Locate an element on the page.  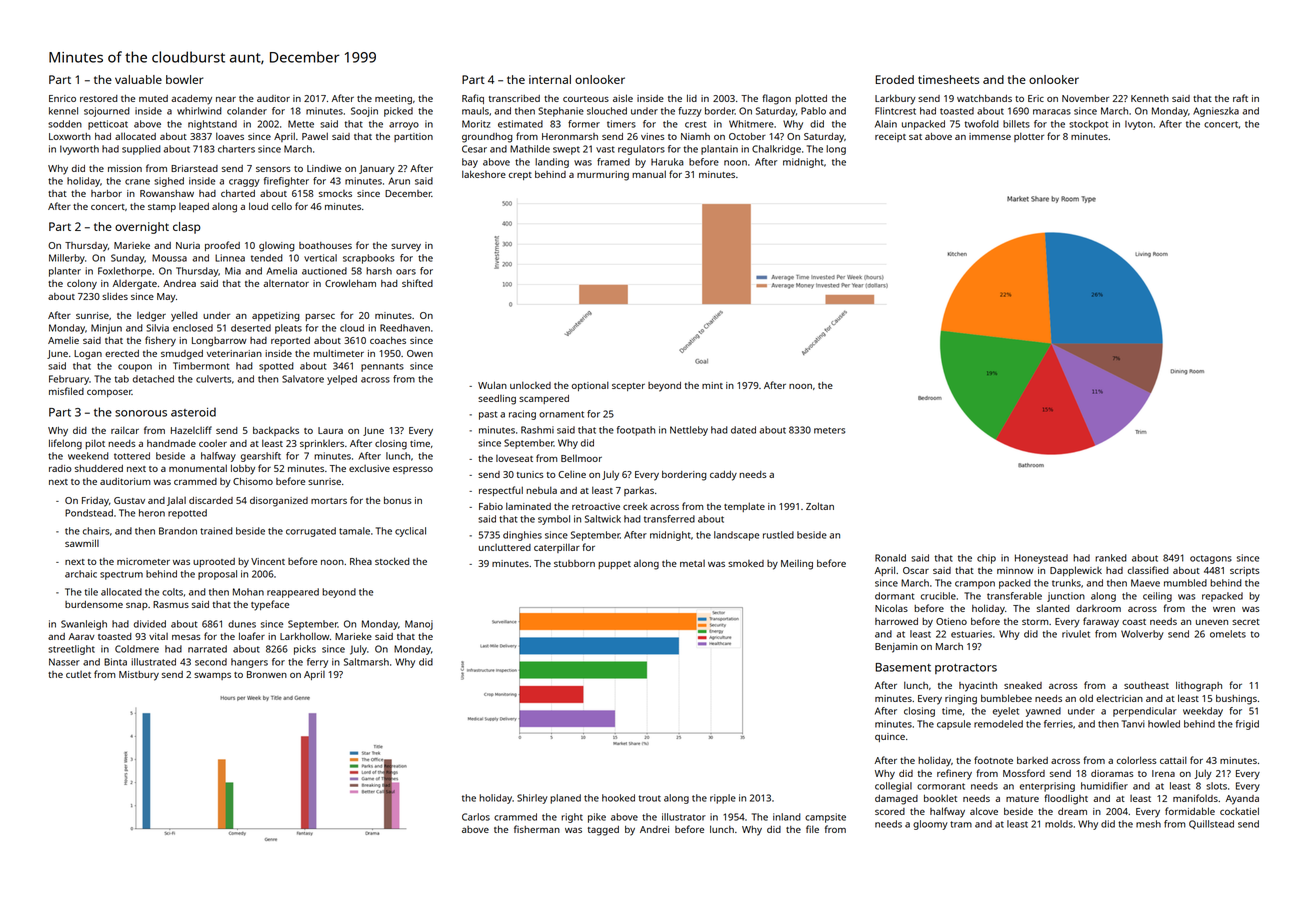
enclosed is located at coordinates (193, 328).
